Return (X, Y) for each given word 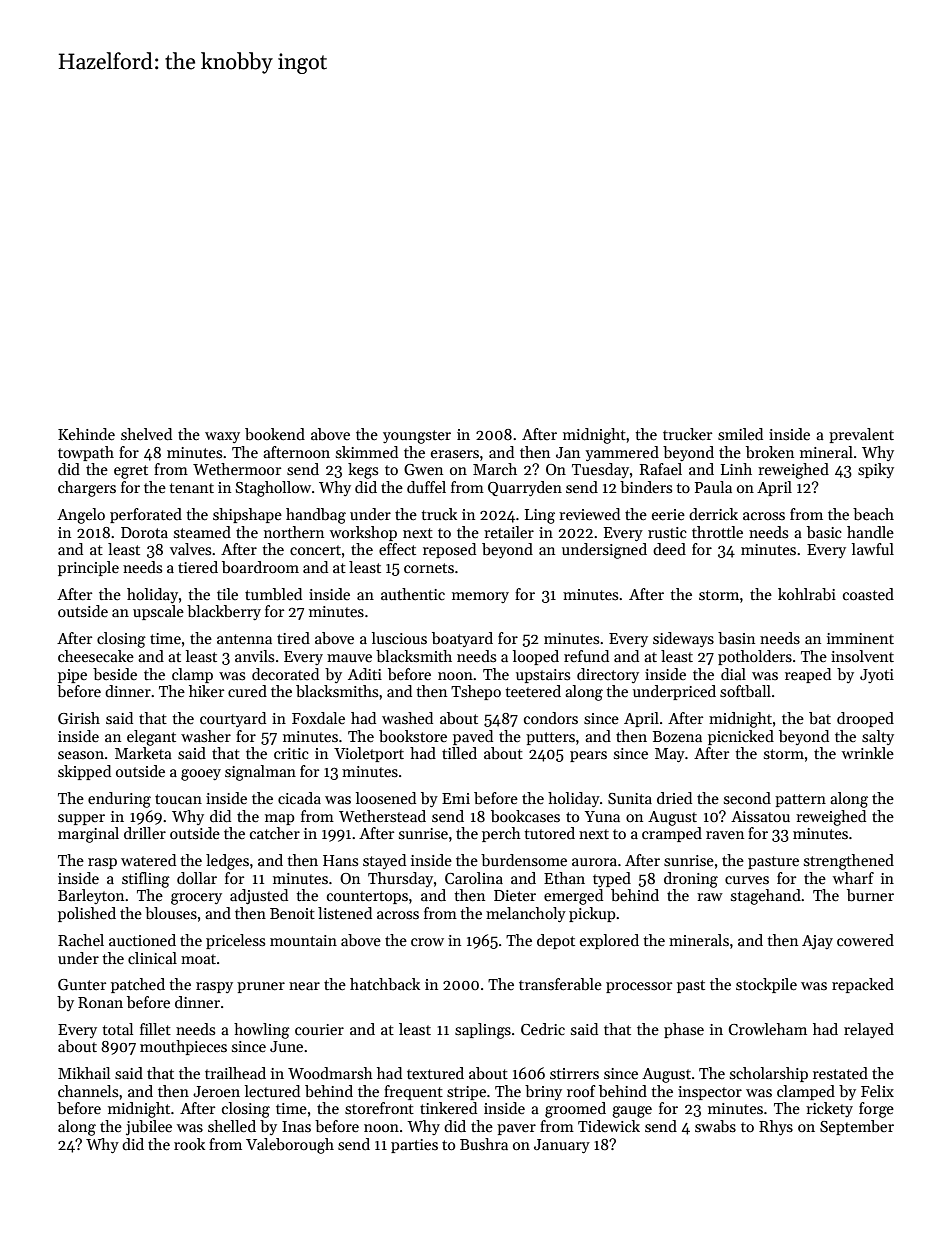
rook (189, 1144)
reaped (808, 675)
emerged (573, 897)
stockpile (766, 985)
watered (148, 860)
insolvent (862, 656)
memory (480, 597)
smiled (740, 434)
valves (190, 549)
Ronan (100, 1002)
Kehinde (86, 434)
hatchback (385, 984)
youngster (417, 437)
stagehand (766, 897)
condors (551, 718)
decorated (285, 674)
